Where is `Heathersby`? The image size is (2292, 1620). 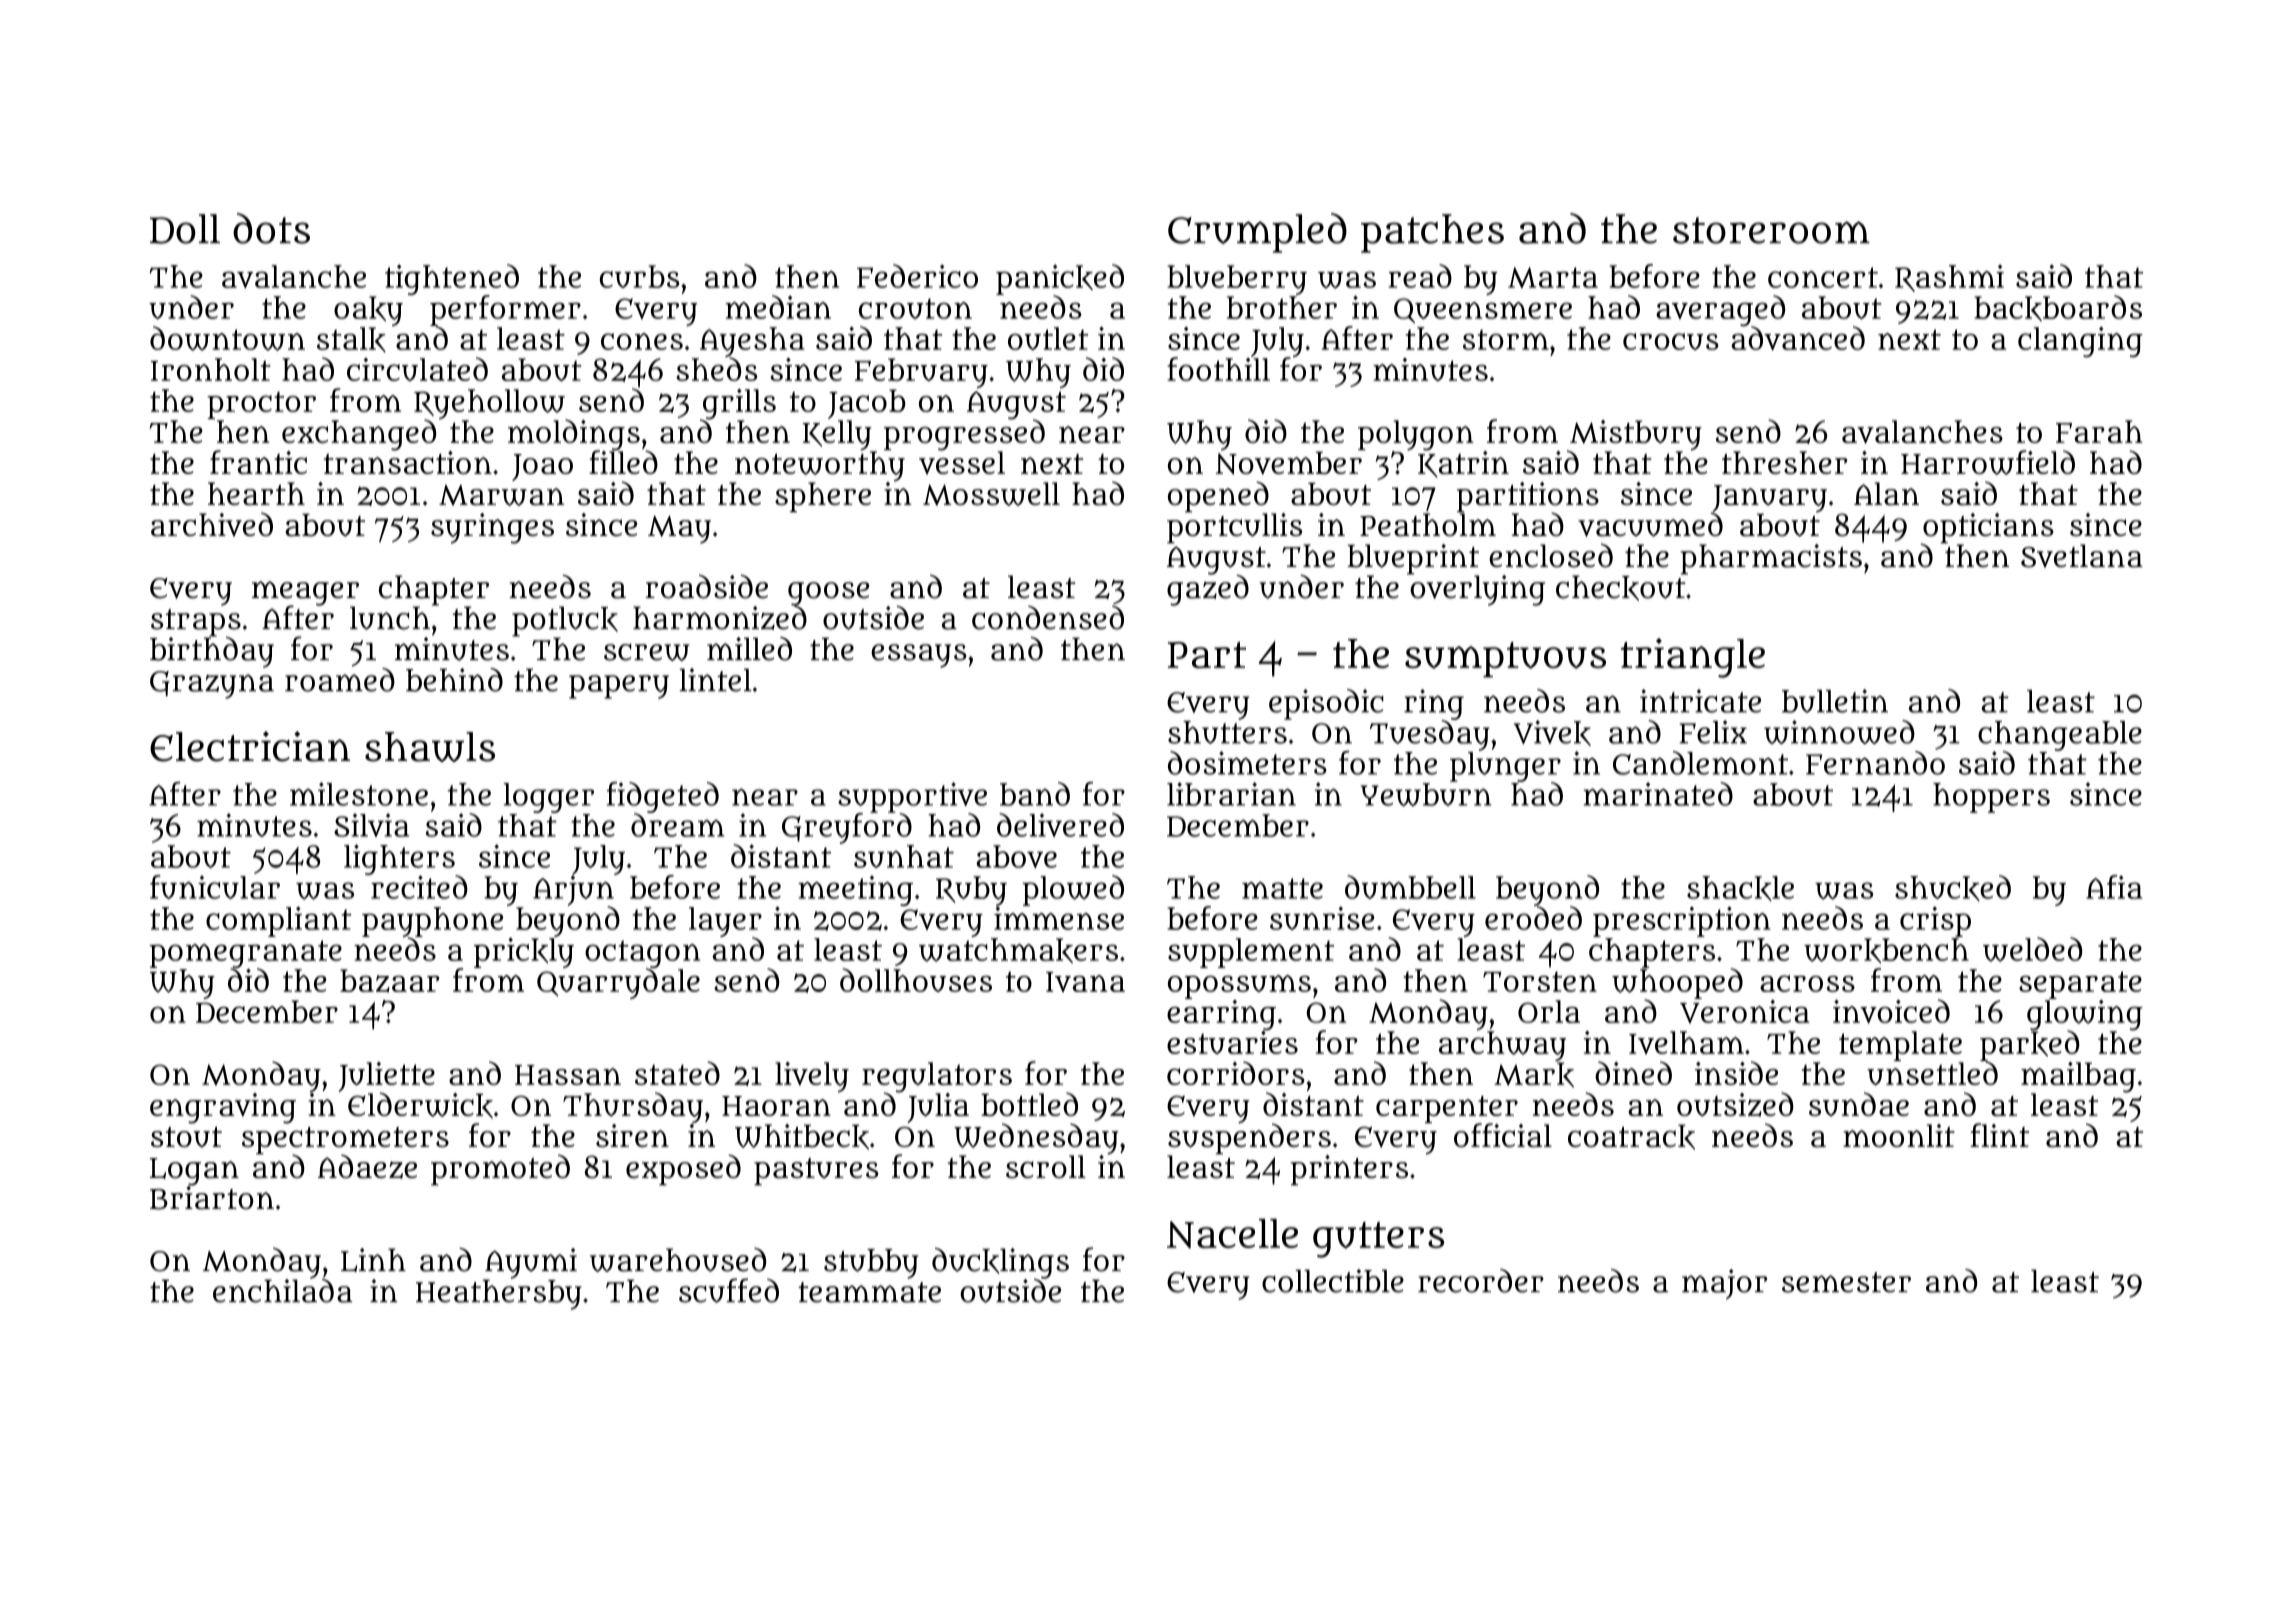
Heathersby is located at coordinates (499, 1294).
